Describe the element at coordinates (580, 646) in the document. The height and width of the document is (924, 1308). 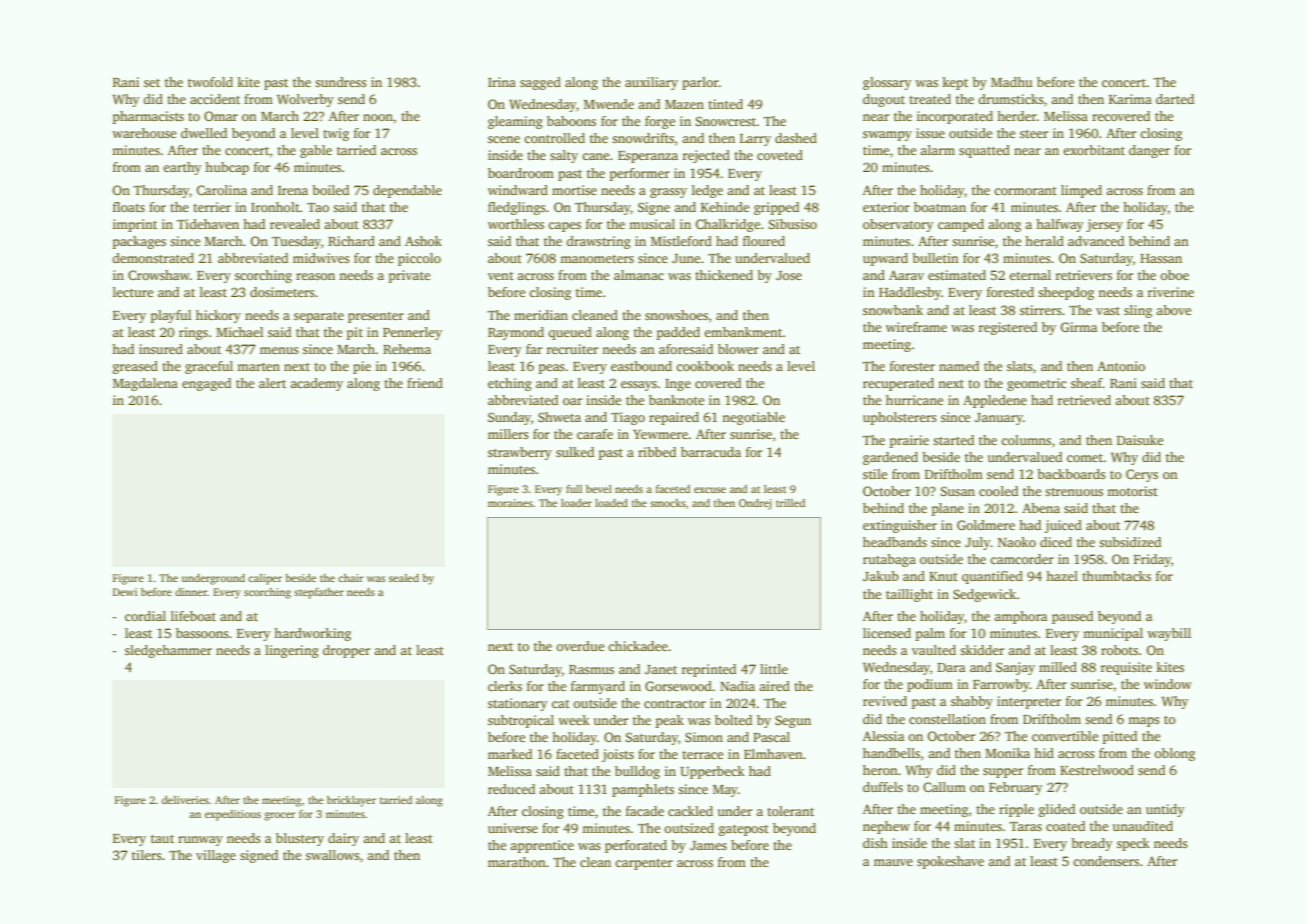
I see `overdue` at that location.
